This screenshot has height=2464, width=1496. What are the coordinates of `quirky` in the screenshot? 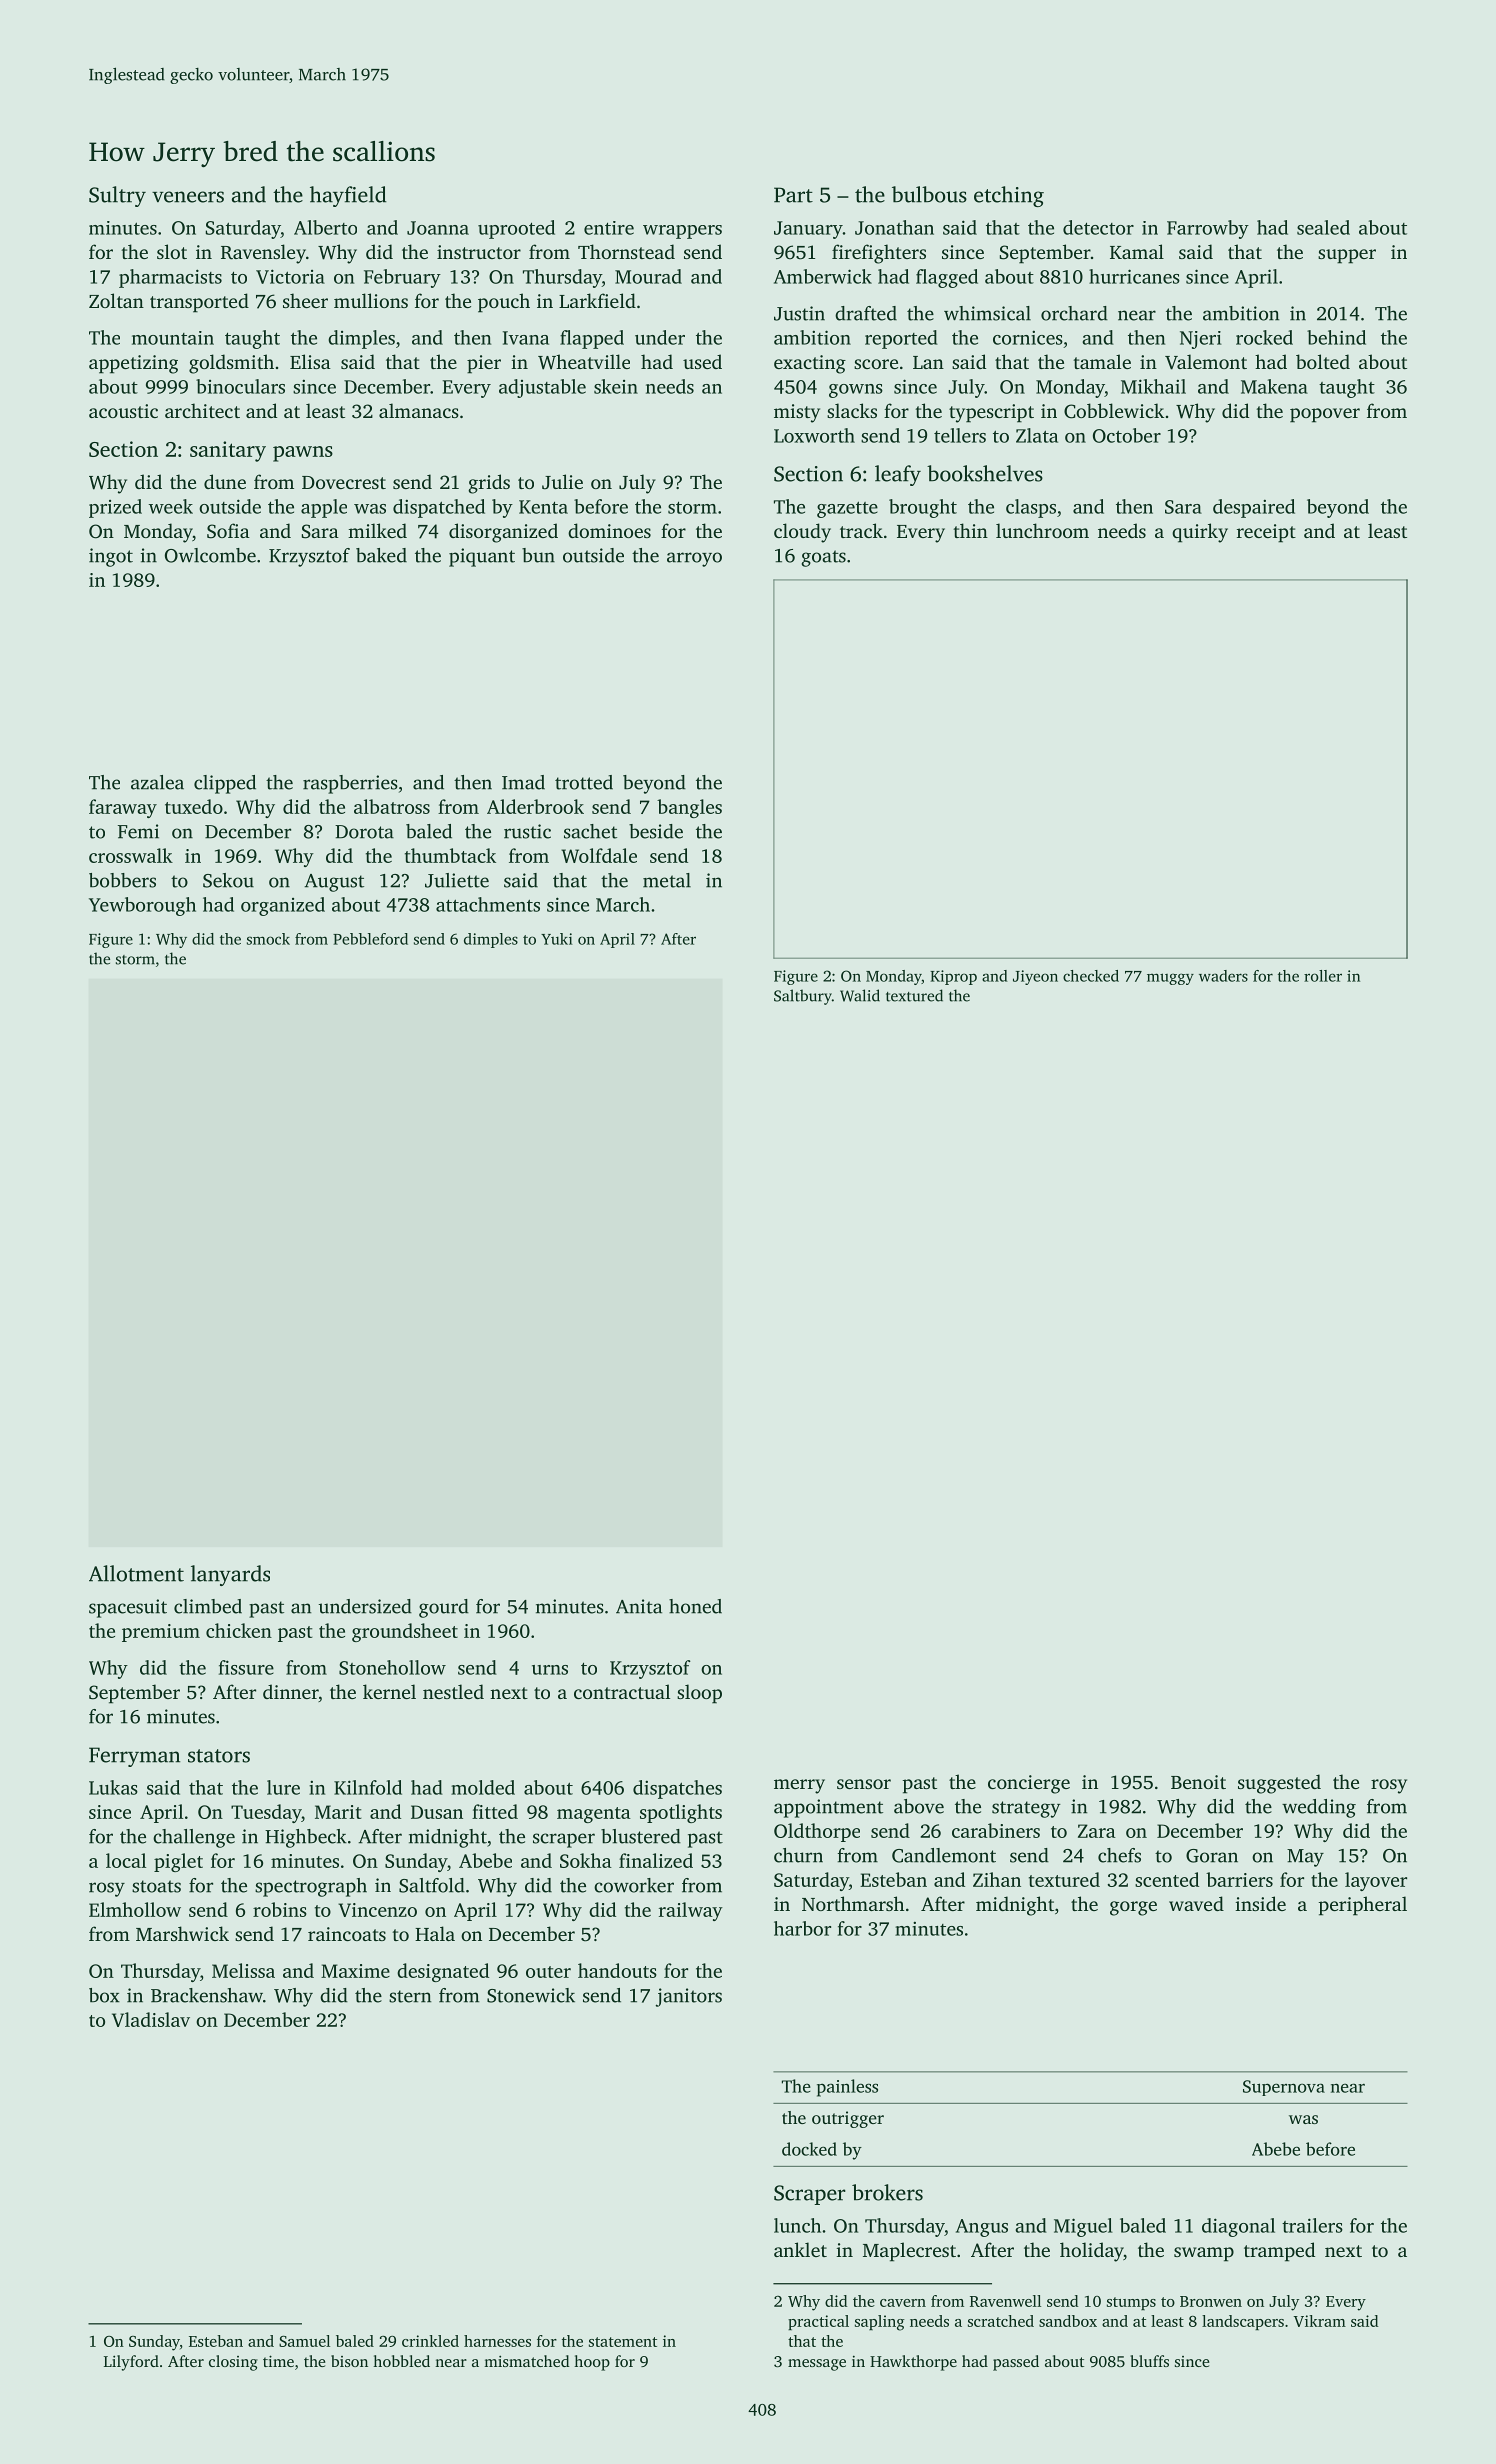 It's located at (1200, 533).
